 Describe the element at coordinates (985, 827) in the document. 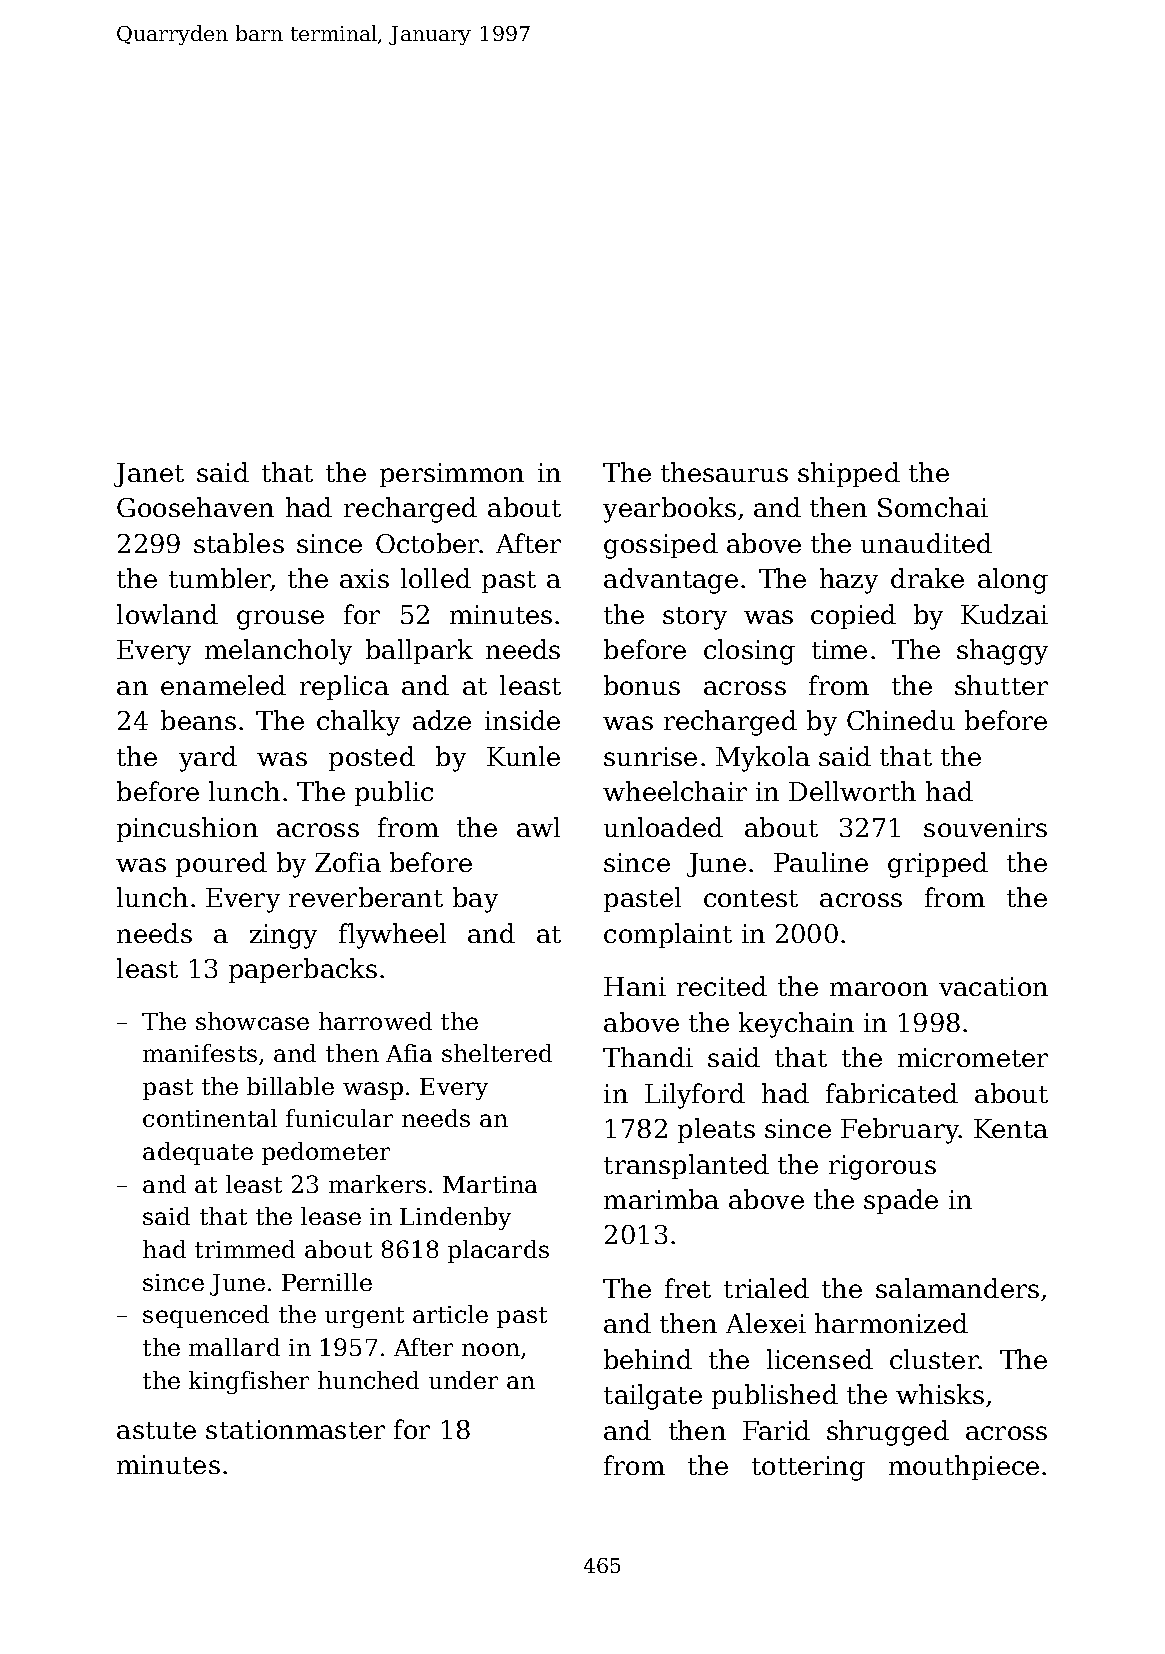

I see `souvenirs` at that location.
